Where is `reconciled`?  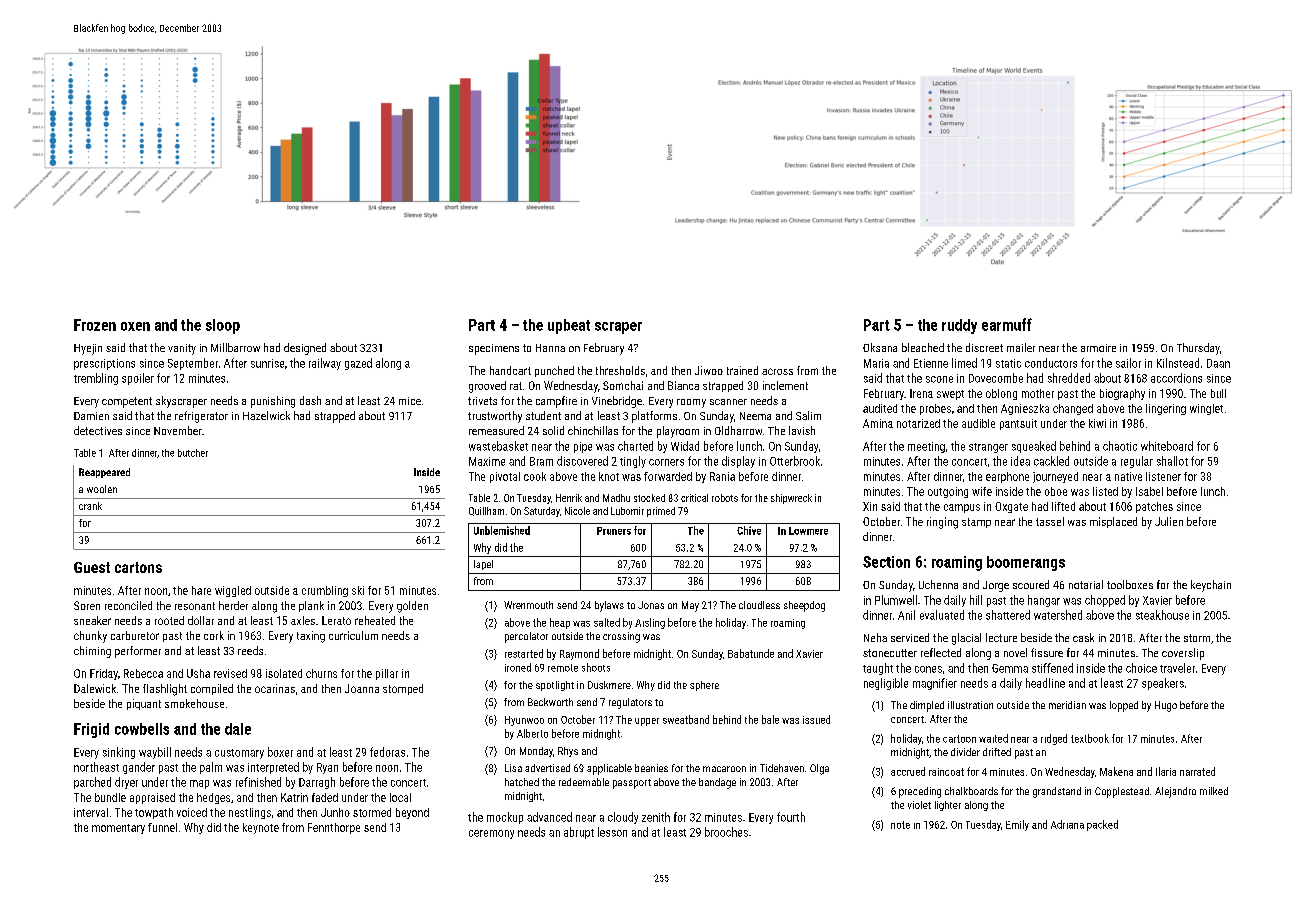
reconciled is located at coordinates (128, 605).
